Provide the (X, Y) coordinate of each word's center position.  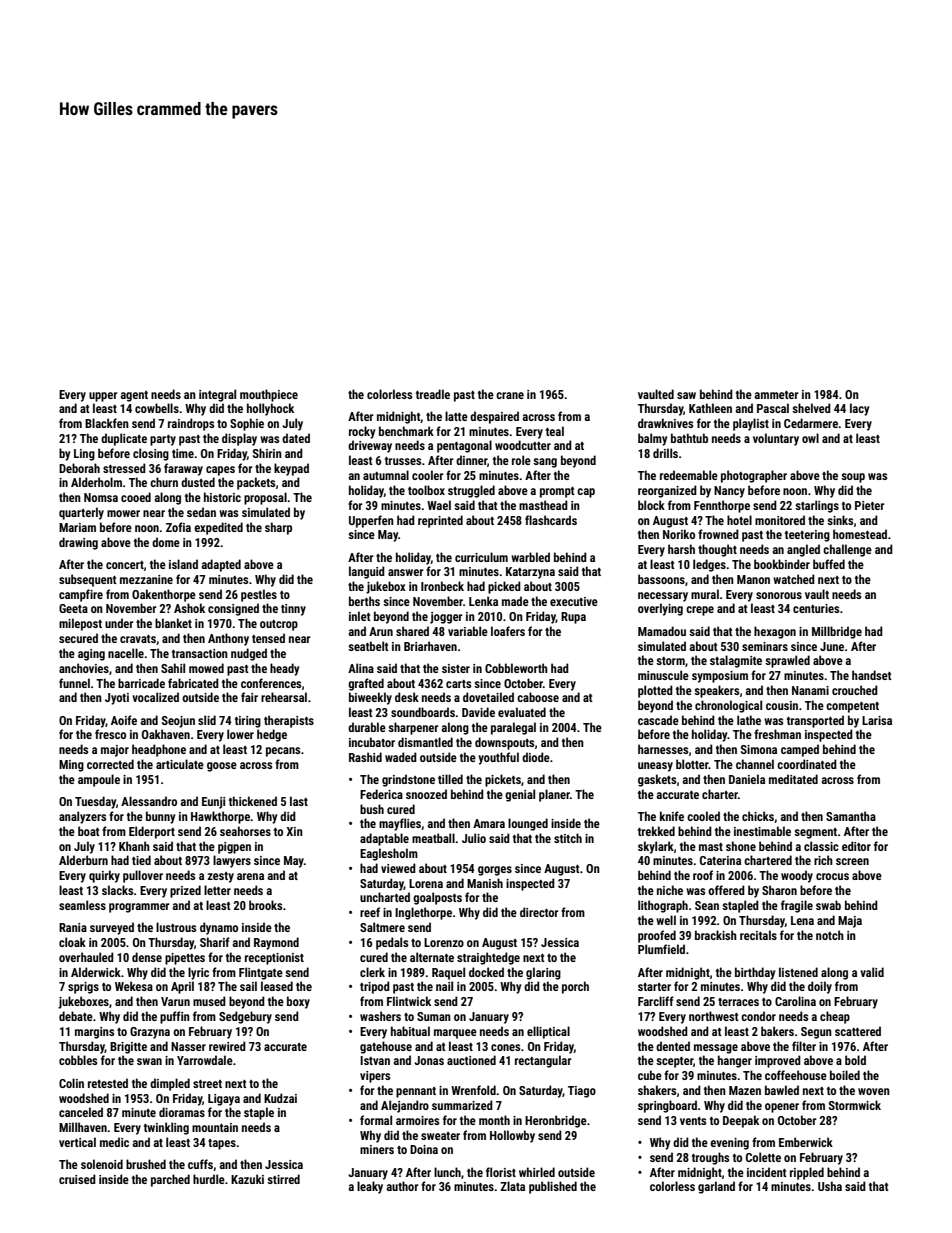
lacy (860, 409)
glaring (543, 973)
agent (134, 396)
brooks (265, 905)
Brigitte (128, 1048)
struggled (471, 491)
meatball (433, 838)
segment (815, 833)
